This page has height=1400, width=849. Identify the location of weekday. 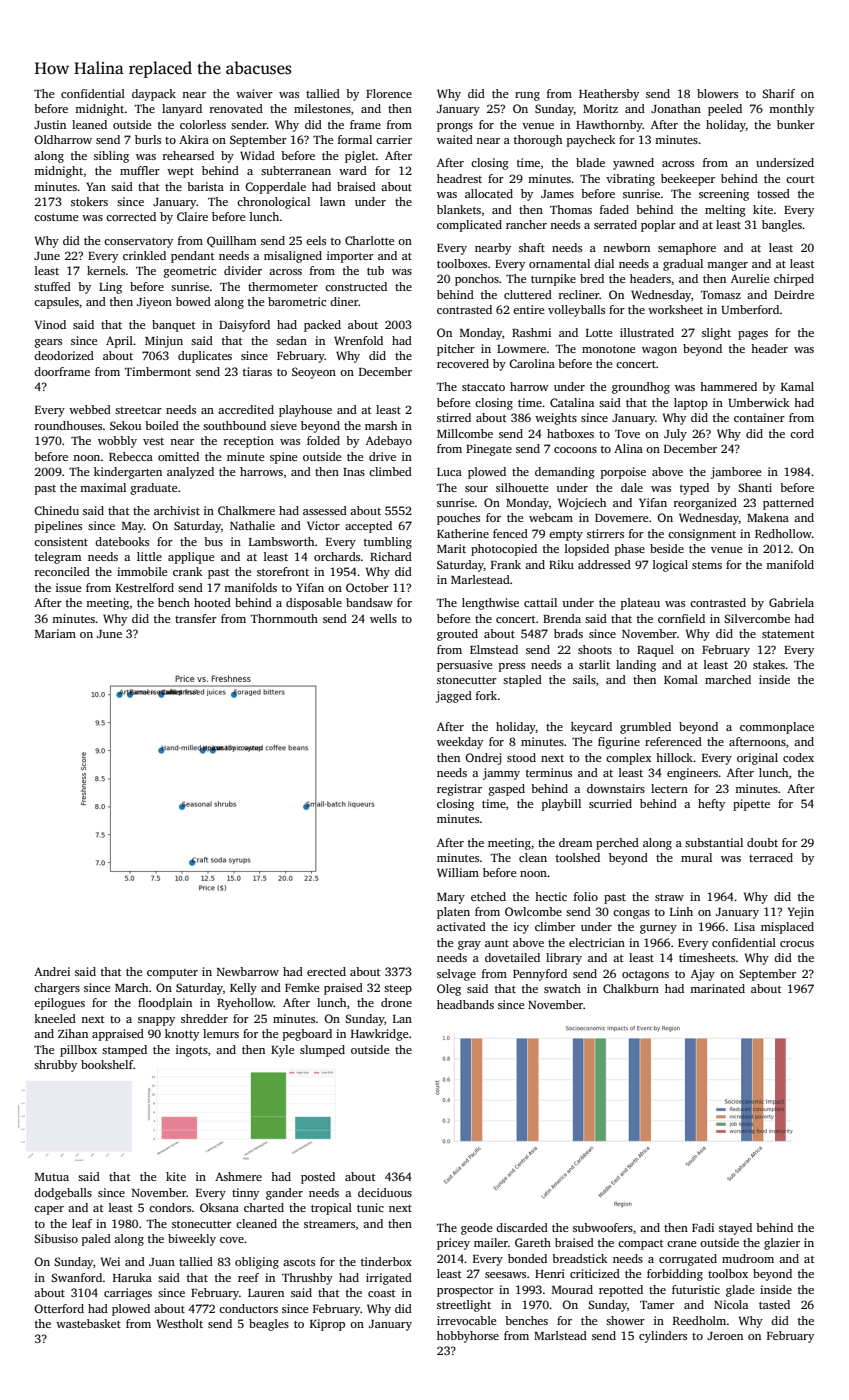
(460, 743).
